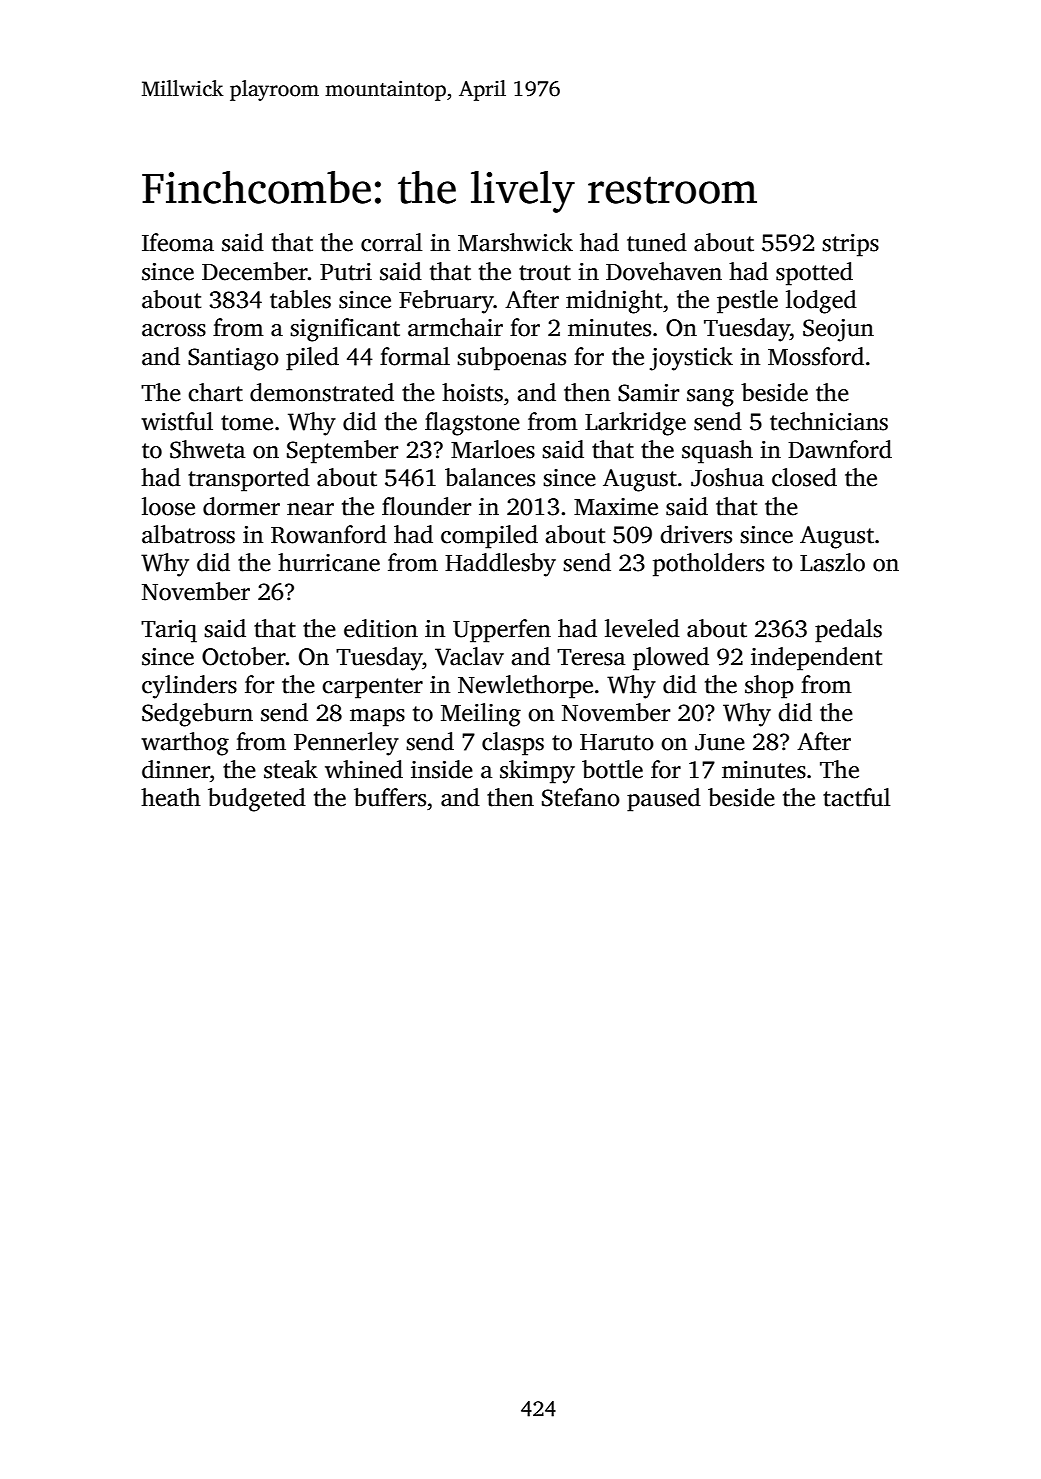  What do you see at coordinates (614, 302) in the document?
I see `midnight` at bounding box center [614, 302].
